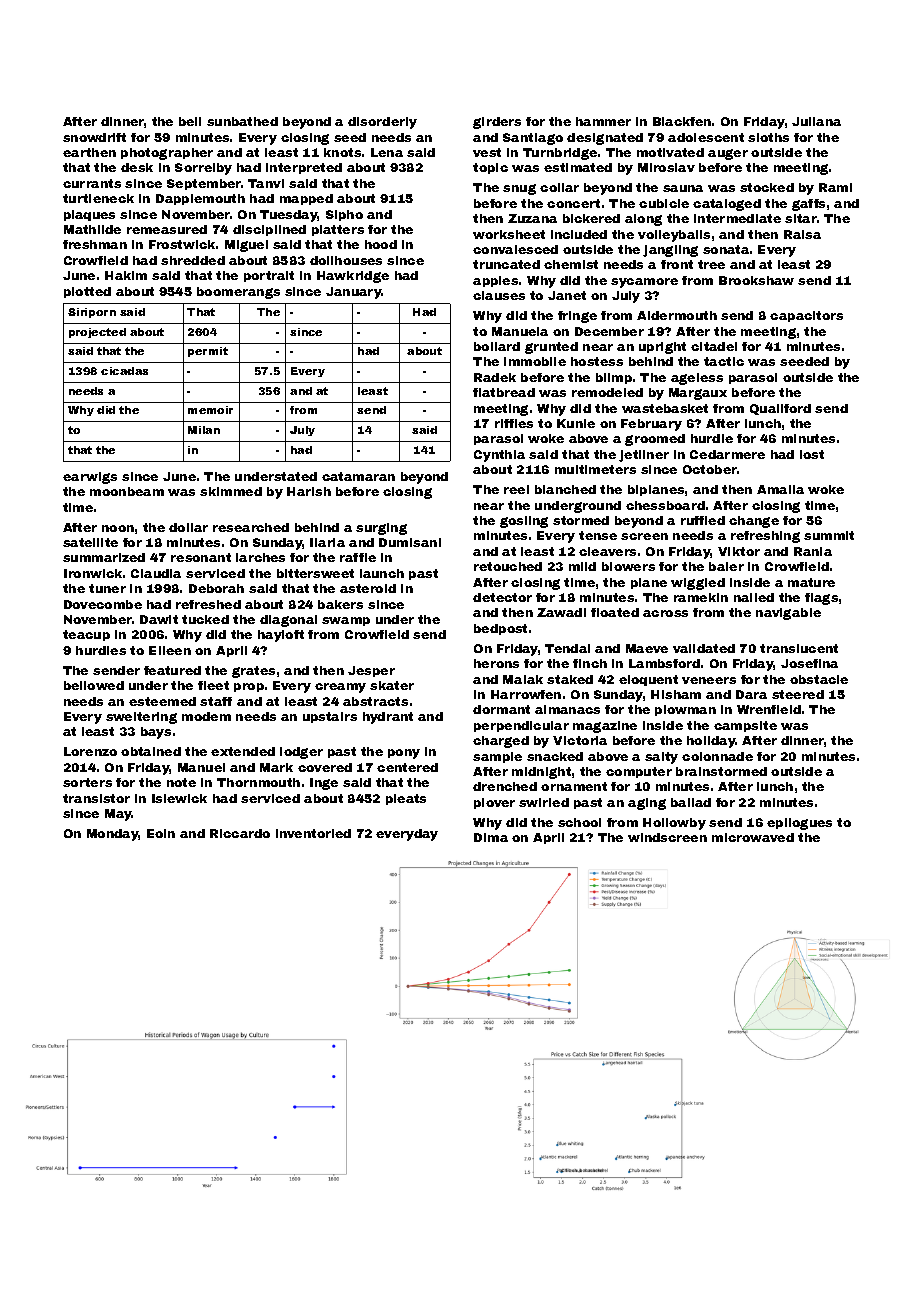 Image resolution: width=924 pixels, height=1314 pixels. Describe the element at coordinates (340, 604) in the page. I see `bakers` at that location.
